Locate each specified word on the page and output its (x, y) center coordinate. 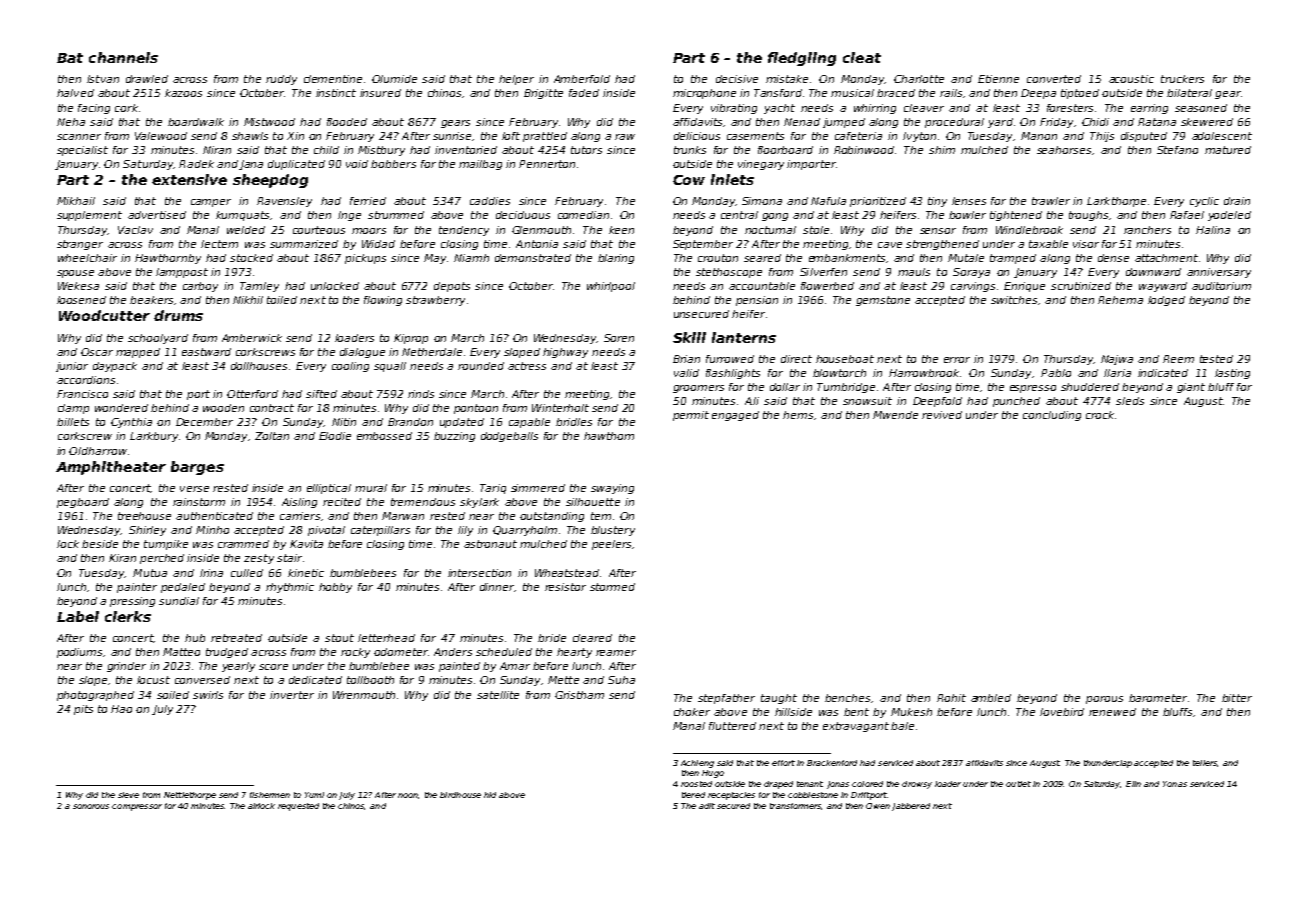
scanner (79, 137)
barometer (1158, 698)
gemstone (883, 301)
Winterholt (560, 408)
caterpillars (380, 531)
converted (1054, 79)
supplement (89, 216)
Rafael (1187, 215)
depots (452, 287)
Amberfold (582, 79)
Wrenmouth (364, 695)
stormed (612, 587)
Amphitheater (111, 468)
